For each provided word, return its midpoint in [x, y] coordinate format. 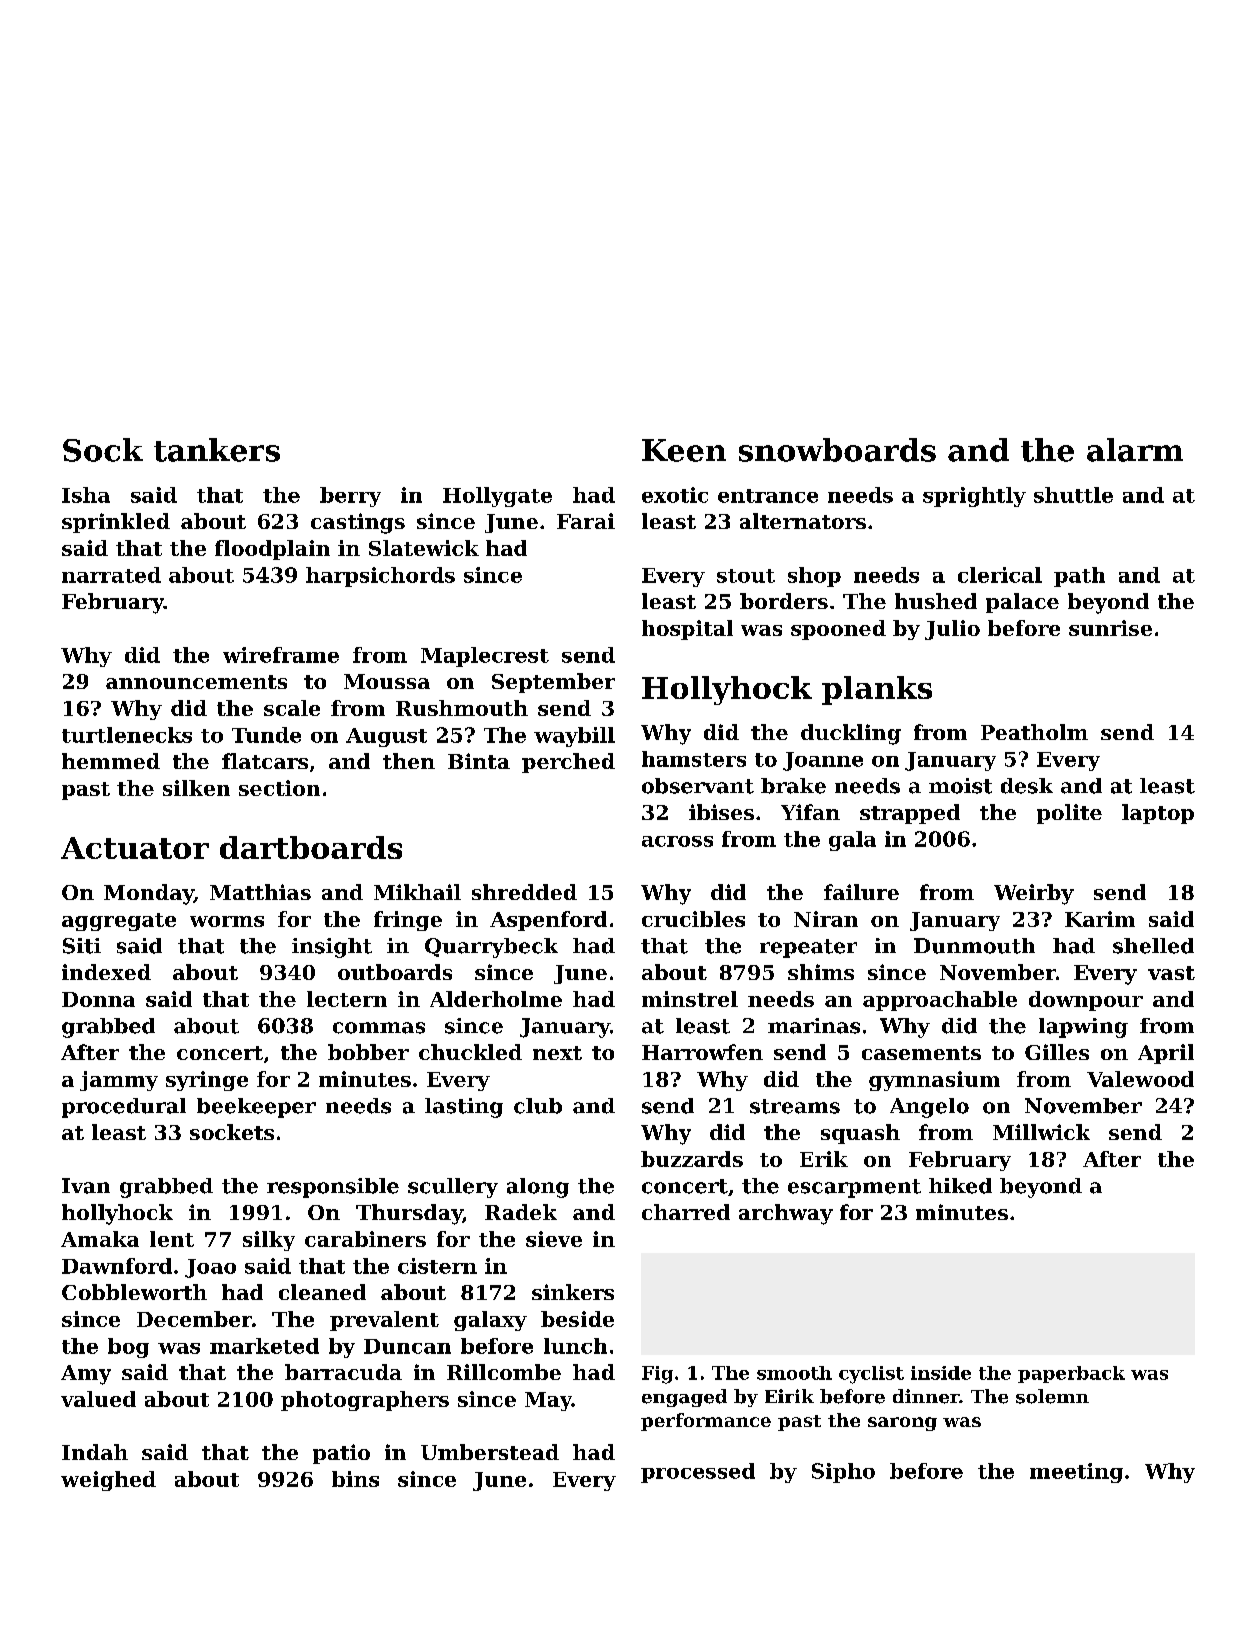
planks [877, 690]
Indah [95, 1452]
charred [686, 1212]
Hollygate [497, 497]
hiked [960, 1186]
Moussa [387, 681]
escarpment [854, 1188]
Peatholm [1034, 732]
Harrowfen [702, 1052]
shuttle [1073, 495]
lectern [347, 999]
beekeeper [256, 1108]
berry [350, 497]
